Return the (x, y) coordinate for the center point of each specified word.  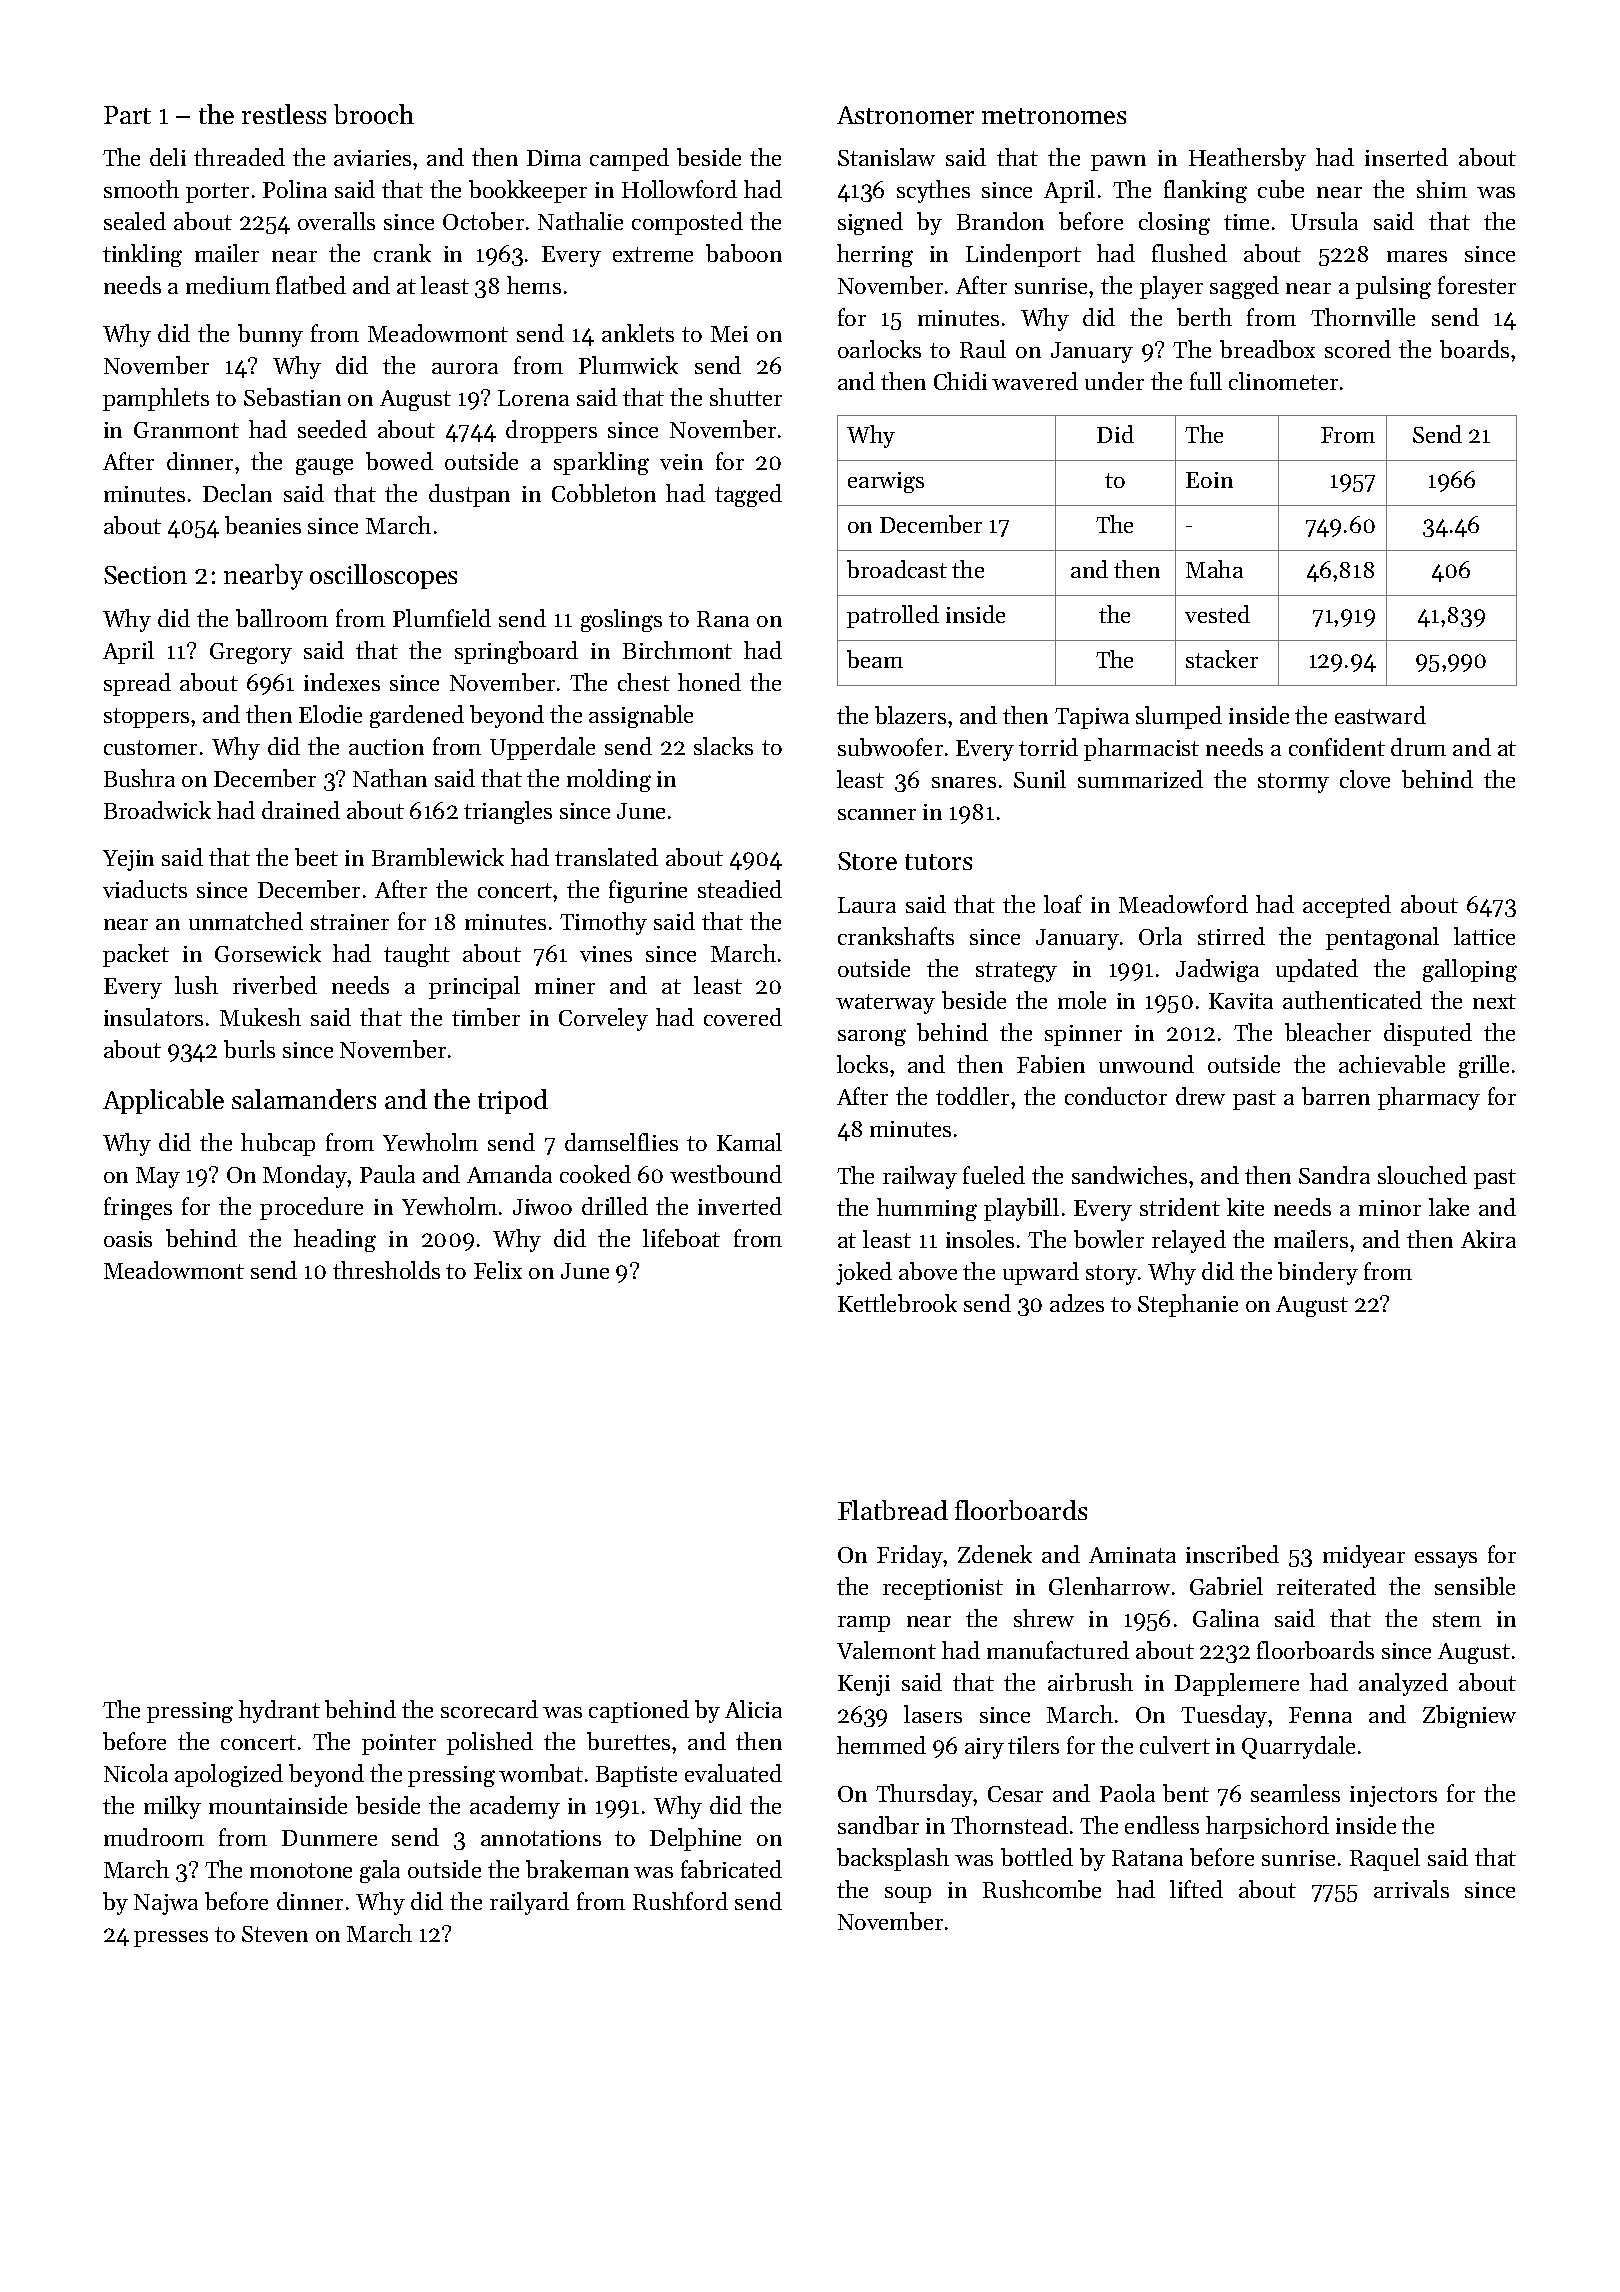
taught (417, 955)
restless (284, 114)
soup (908, 1895)
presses (171, 1939)
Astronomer (905, 115)
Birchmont (677, 650)
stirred (1231, 936)
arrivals (1411, 1889)
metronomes (1054, 116)
